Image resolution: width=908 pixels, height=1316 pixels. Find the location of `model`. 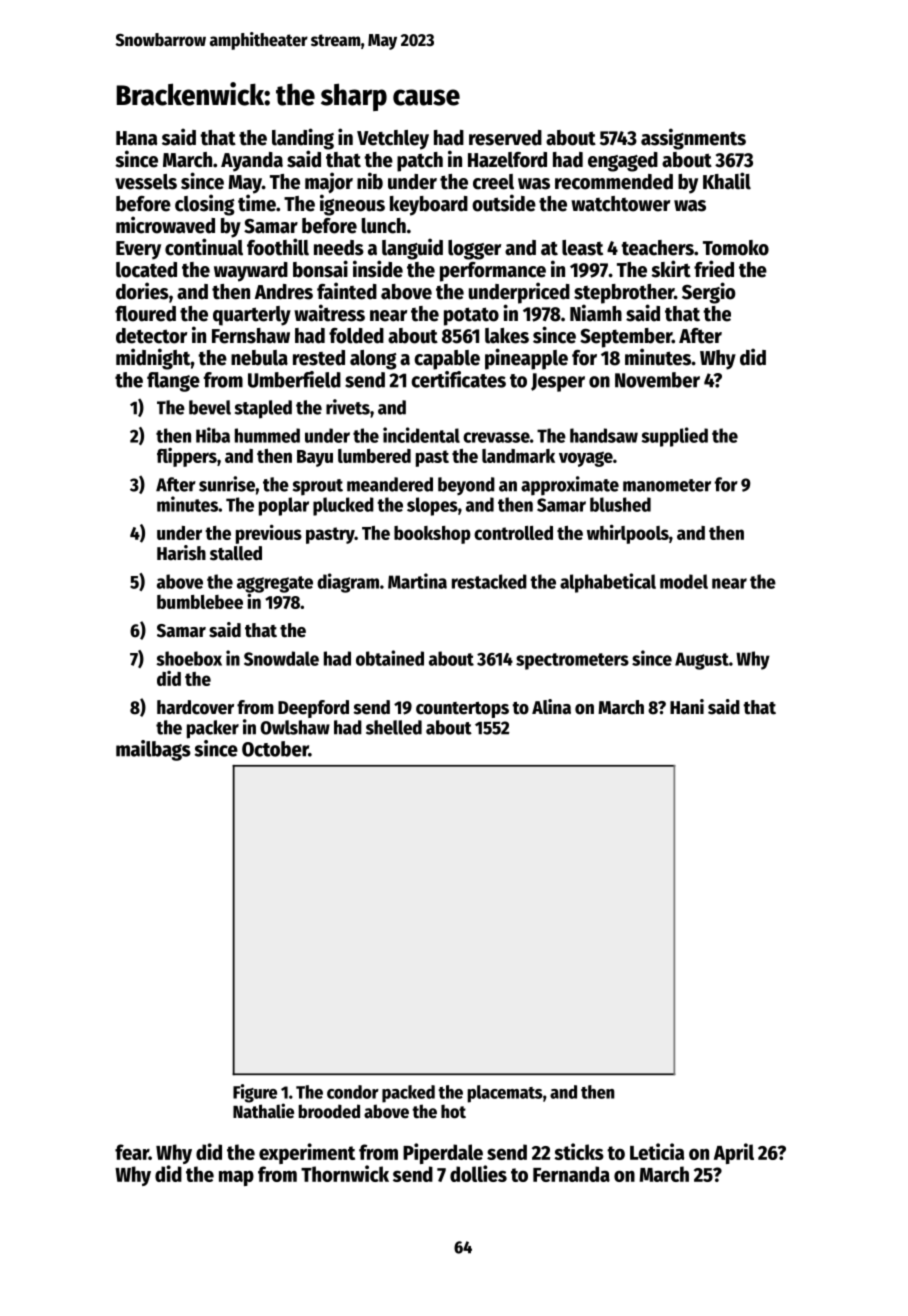

model is located at coordinates (684, 581).
